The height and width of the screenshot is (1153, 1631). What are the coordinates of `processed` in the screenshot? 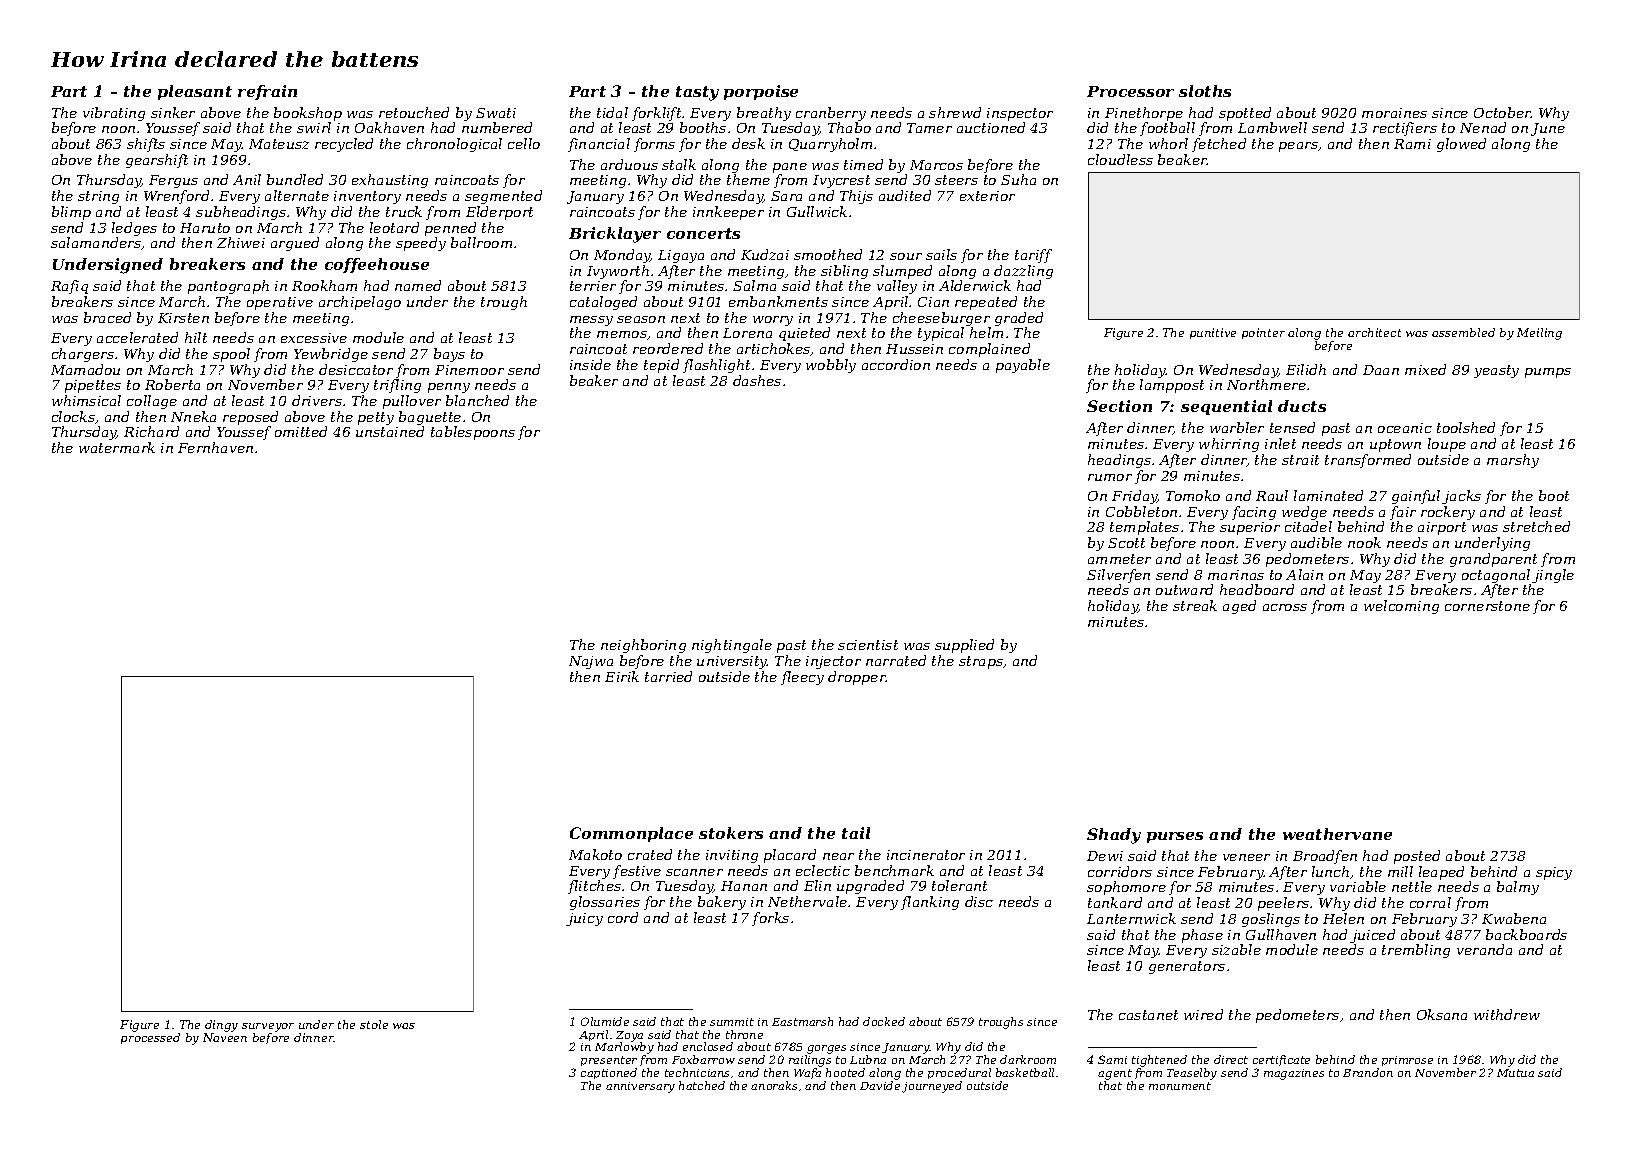 It's located at (150, 1038).
